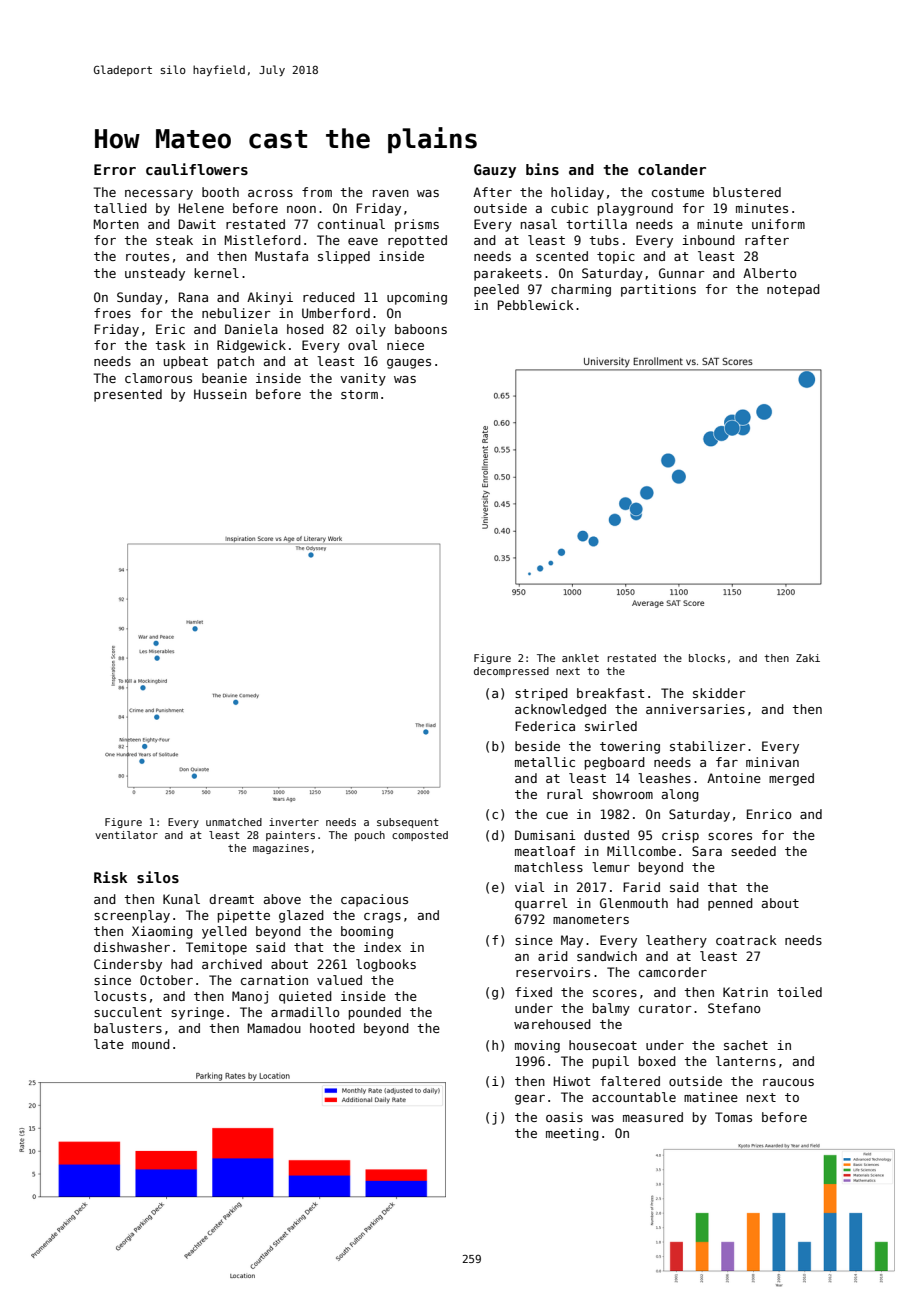 The image size is (924, 1308). I want to click on logbooks, so click(386, 965).
